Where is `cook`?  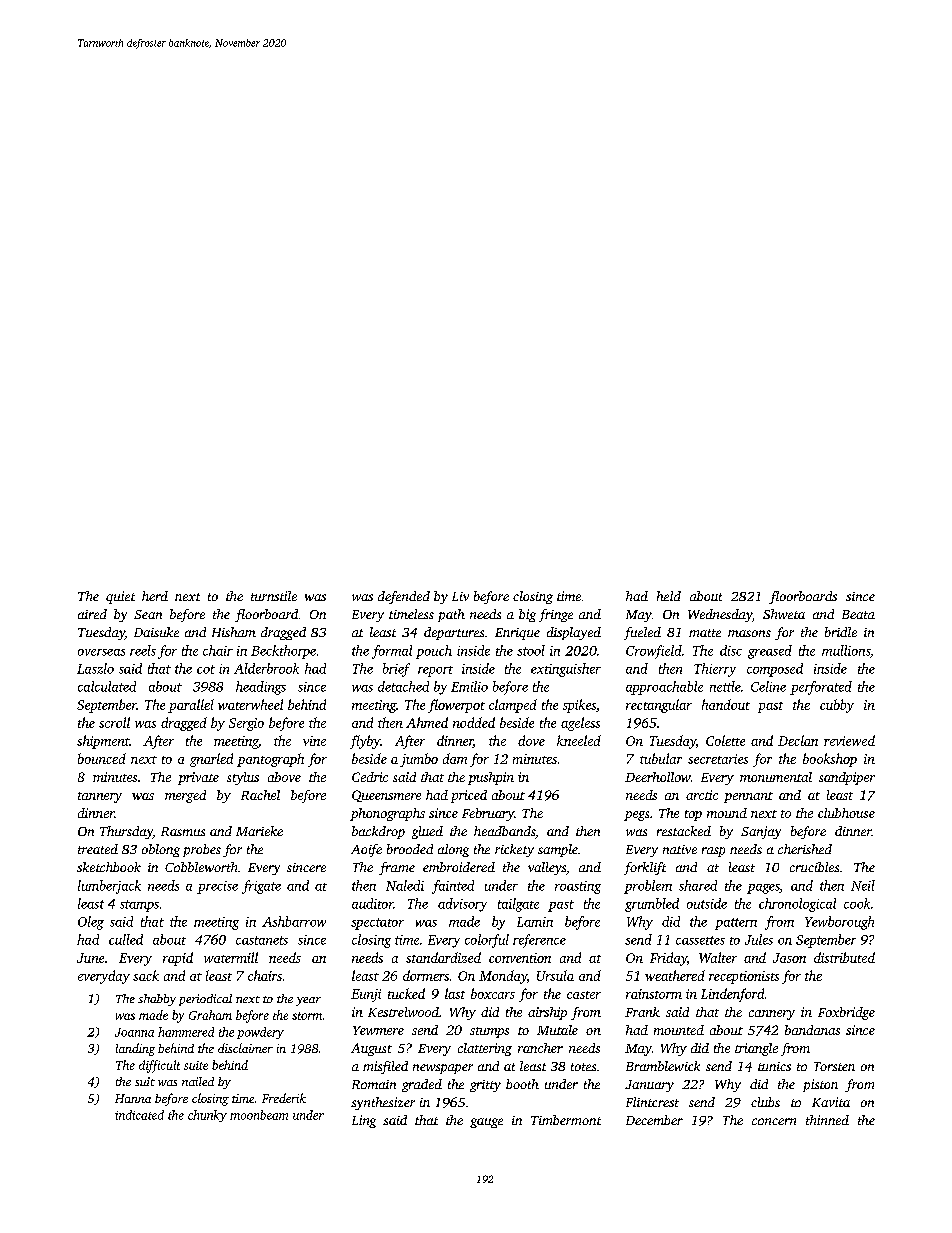 cook is located at coordinates (857, 903).
